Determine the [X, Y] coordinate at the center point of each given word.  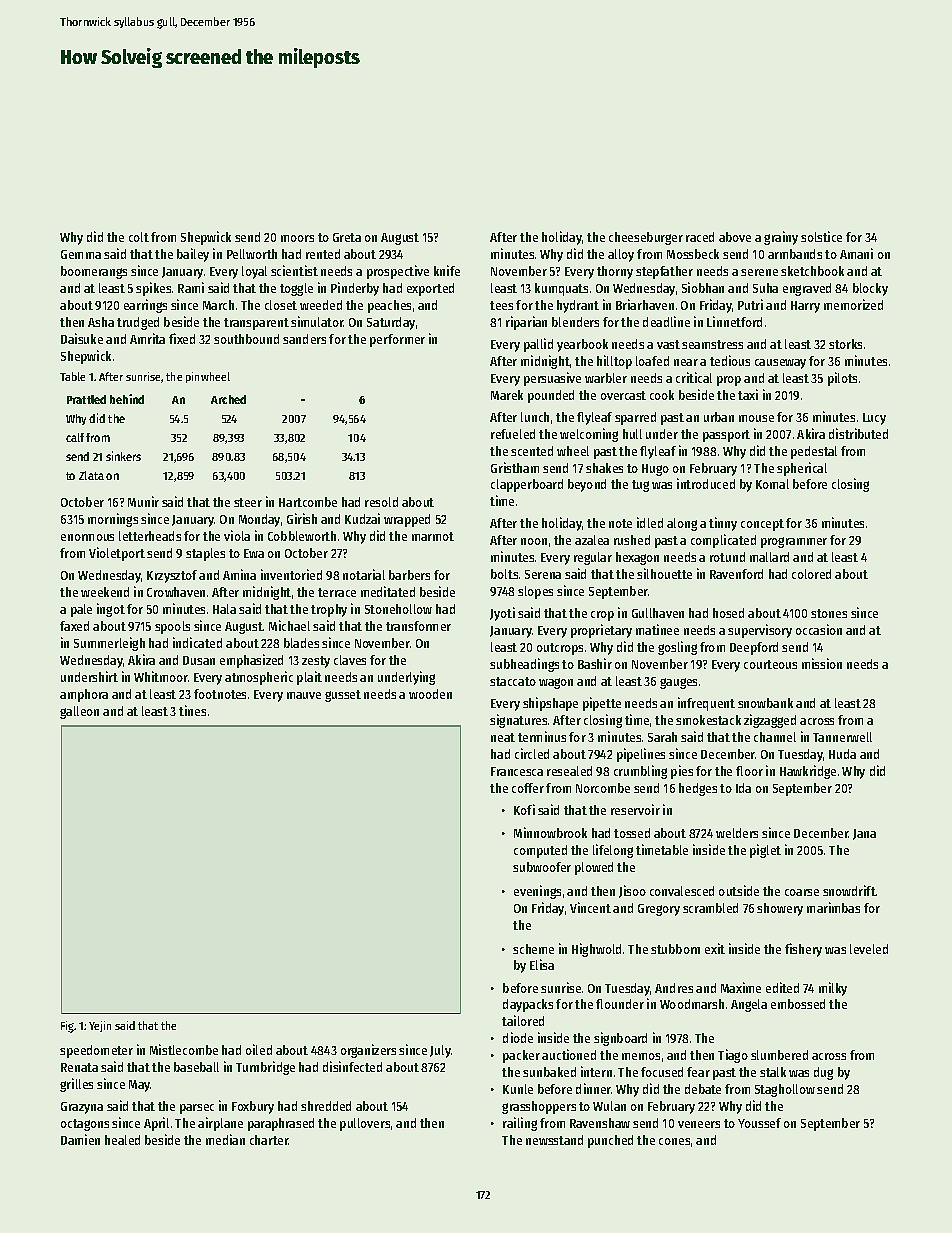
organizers [368, 1051]
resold [381, 502]
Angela [749, 1005]
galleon [79, 712]
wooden [430, 694]
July [440, 1051]
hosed [728, 613]
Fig [67, 1027]
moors [297, 238]
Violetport [117, 554]
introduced [706, 483]
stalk [773, 1072]
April [156, 1124]
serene [759, 272]
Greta [347, 237]
